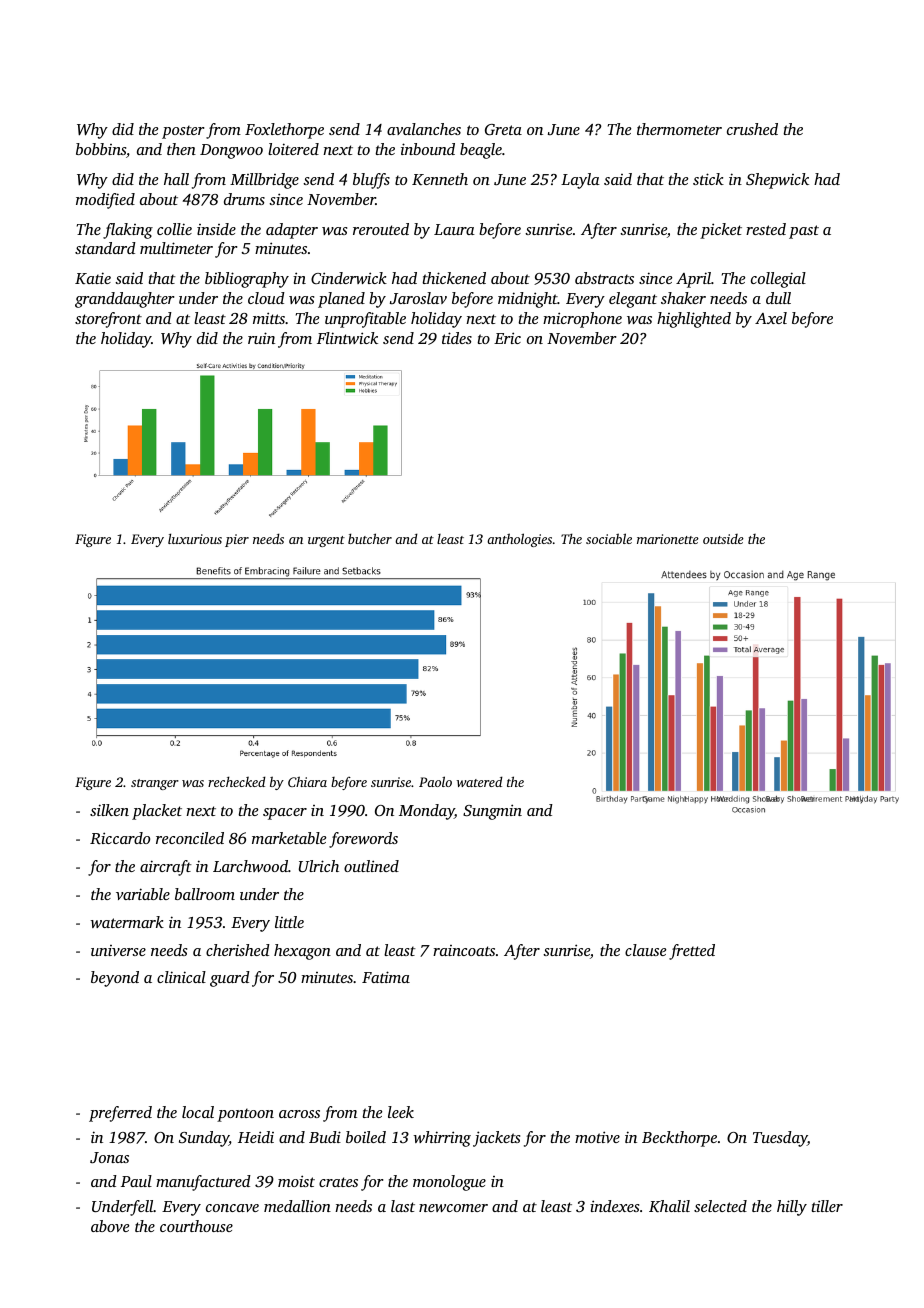 The height and width of the screenshot is (1308, 924). I want to click on forewords, so click(363, 840).
